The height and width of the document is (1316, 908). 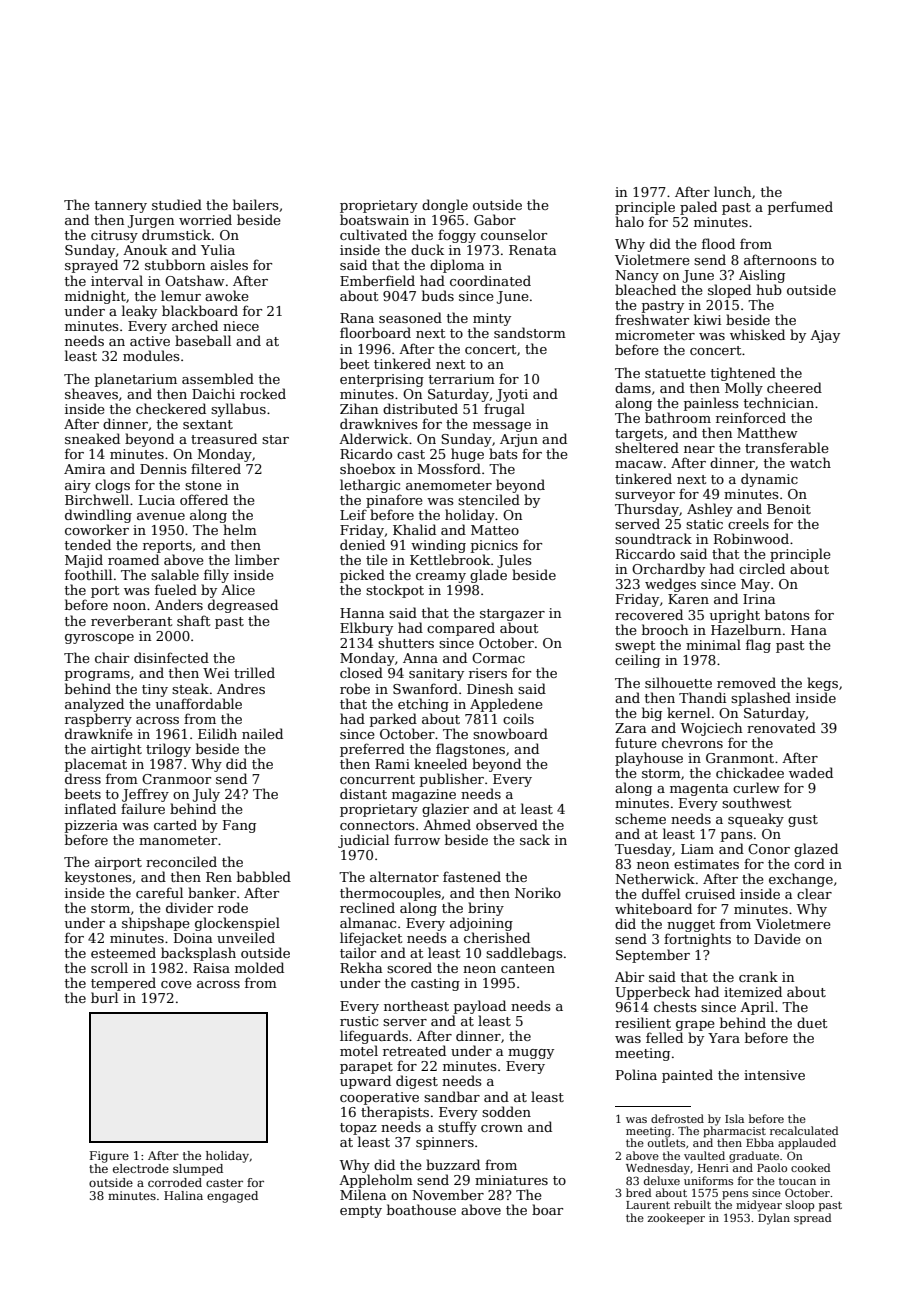 What do you see at coordinates (480, 1007) in the document?
I see `payload` at bounding box center [480, 1007].
